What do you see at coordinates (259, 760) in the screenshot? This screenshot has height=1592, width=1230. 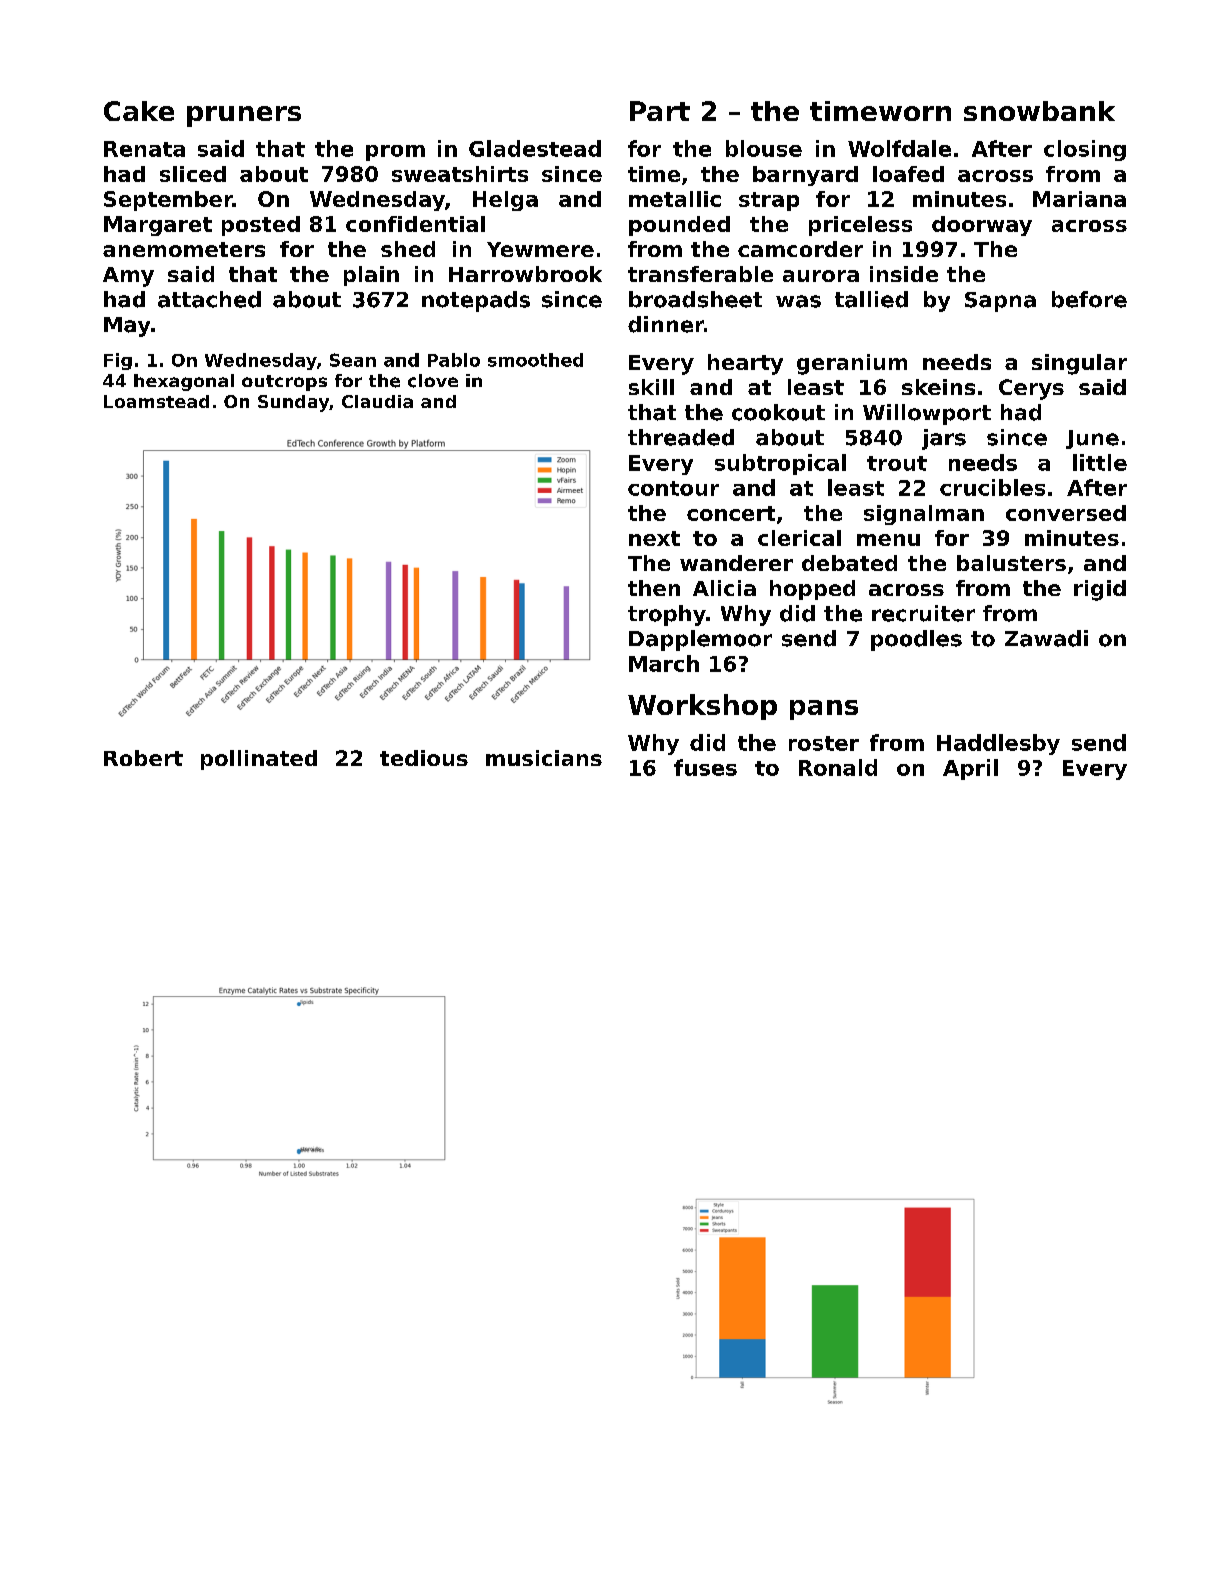 I see `pollinated` at bounding box center [259, 760].
